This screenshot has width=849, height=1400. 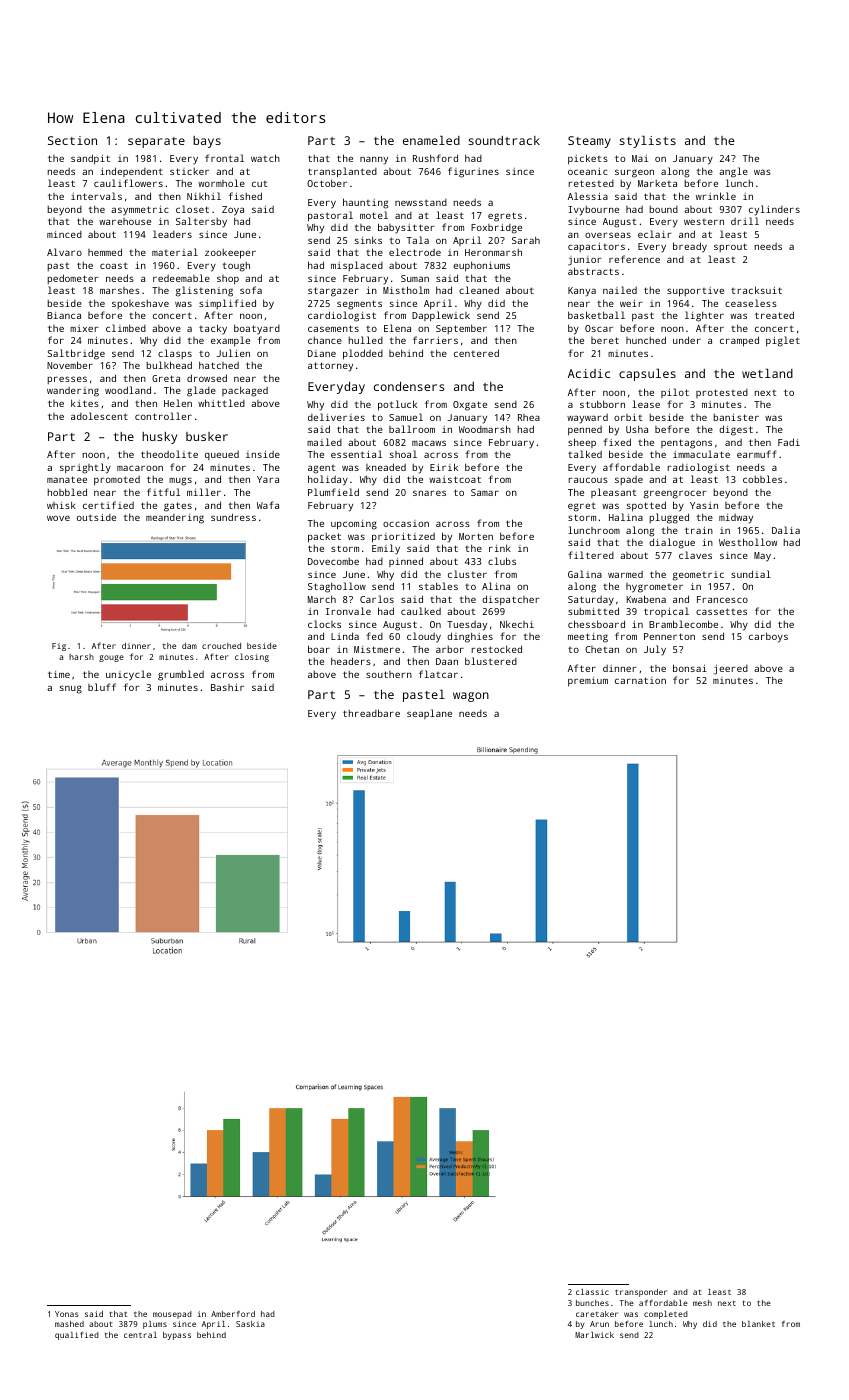 I want to click on bunches, so click(x=592, y=1303).
